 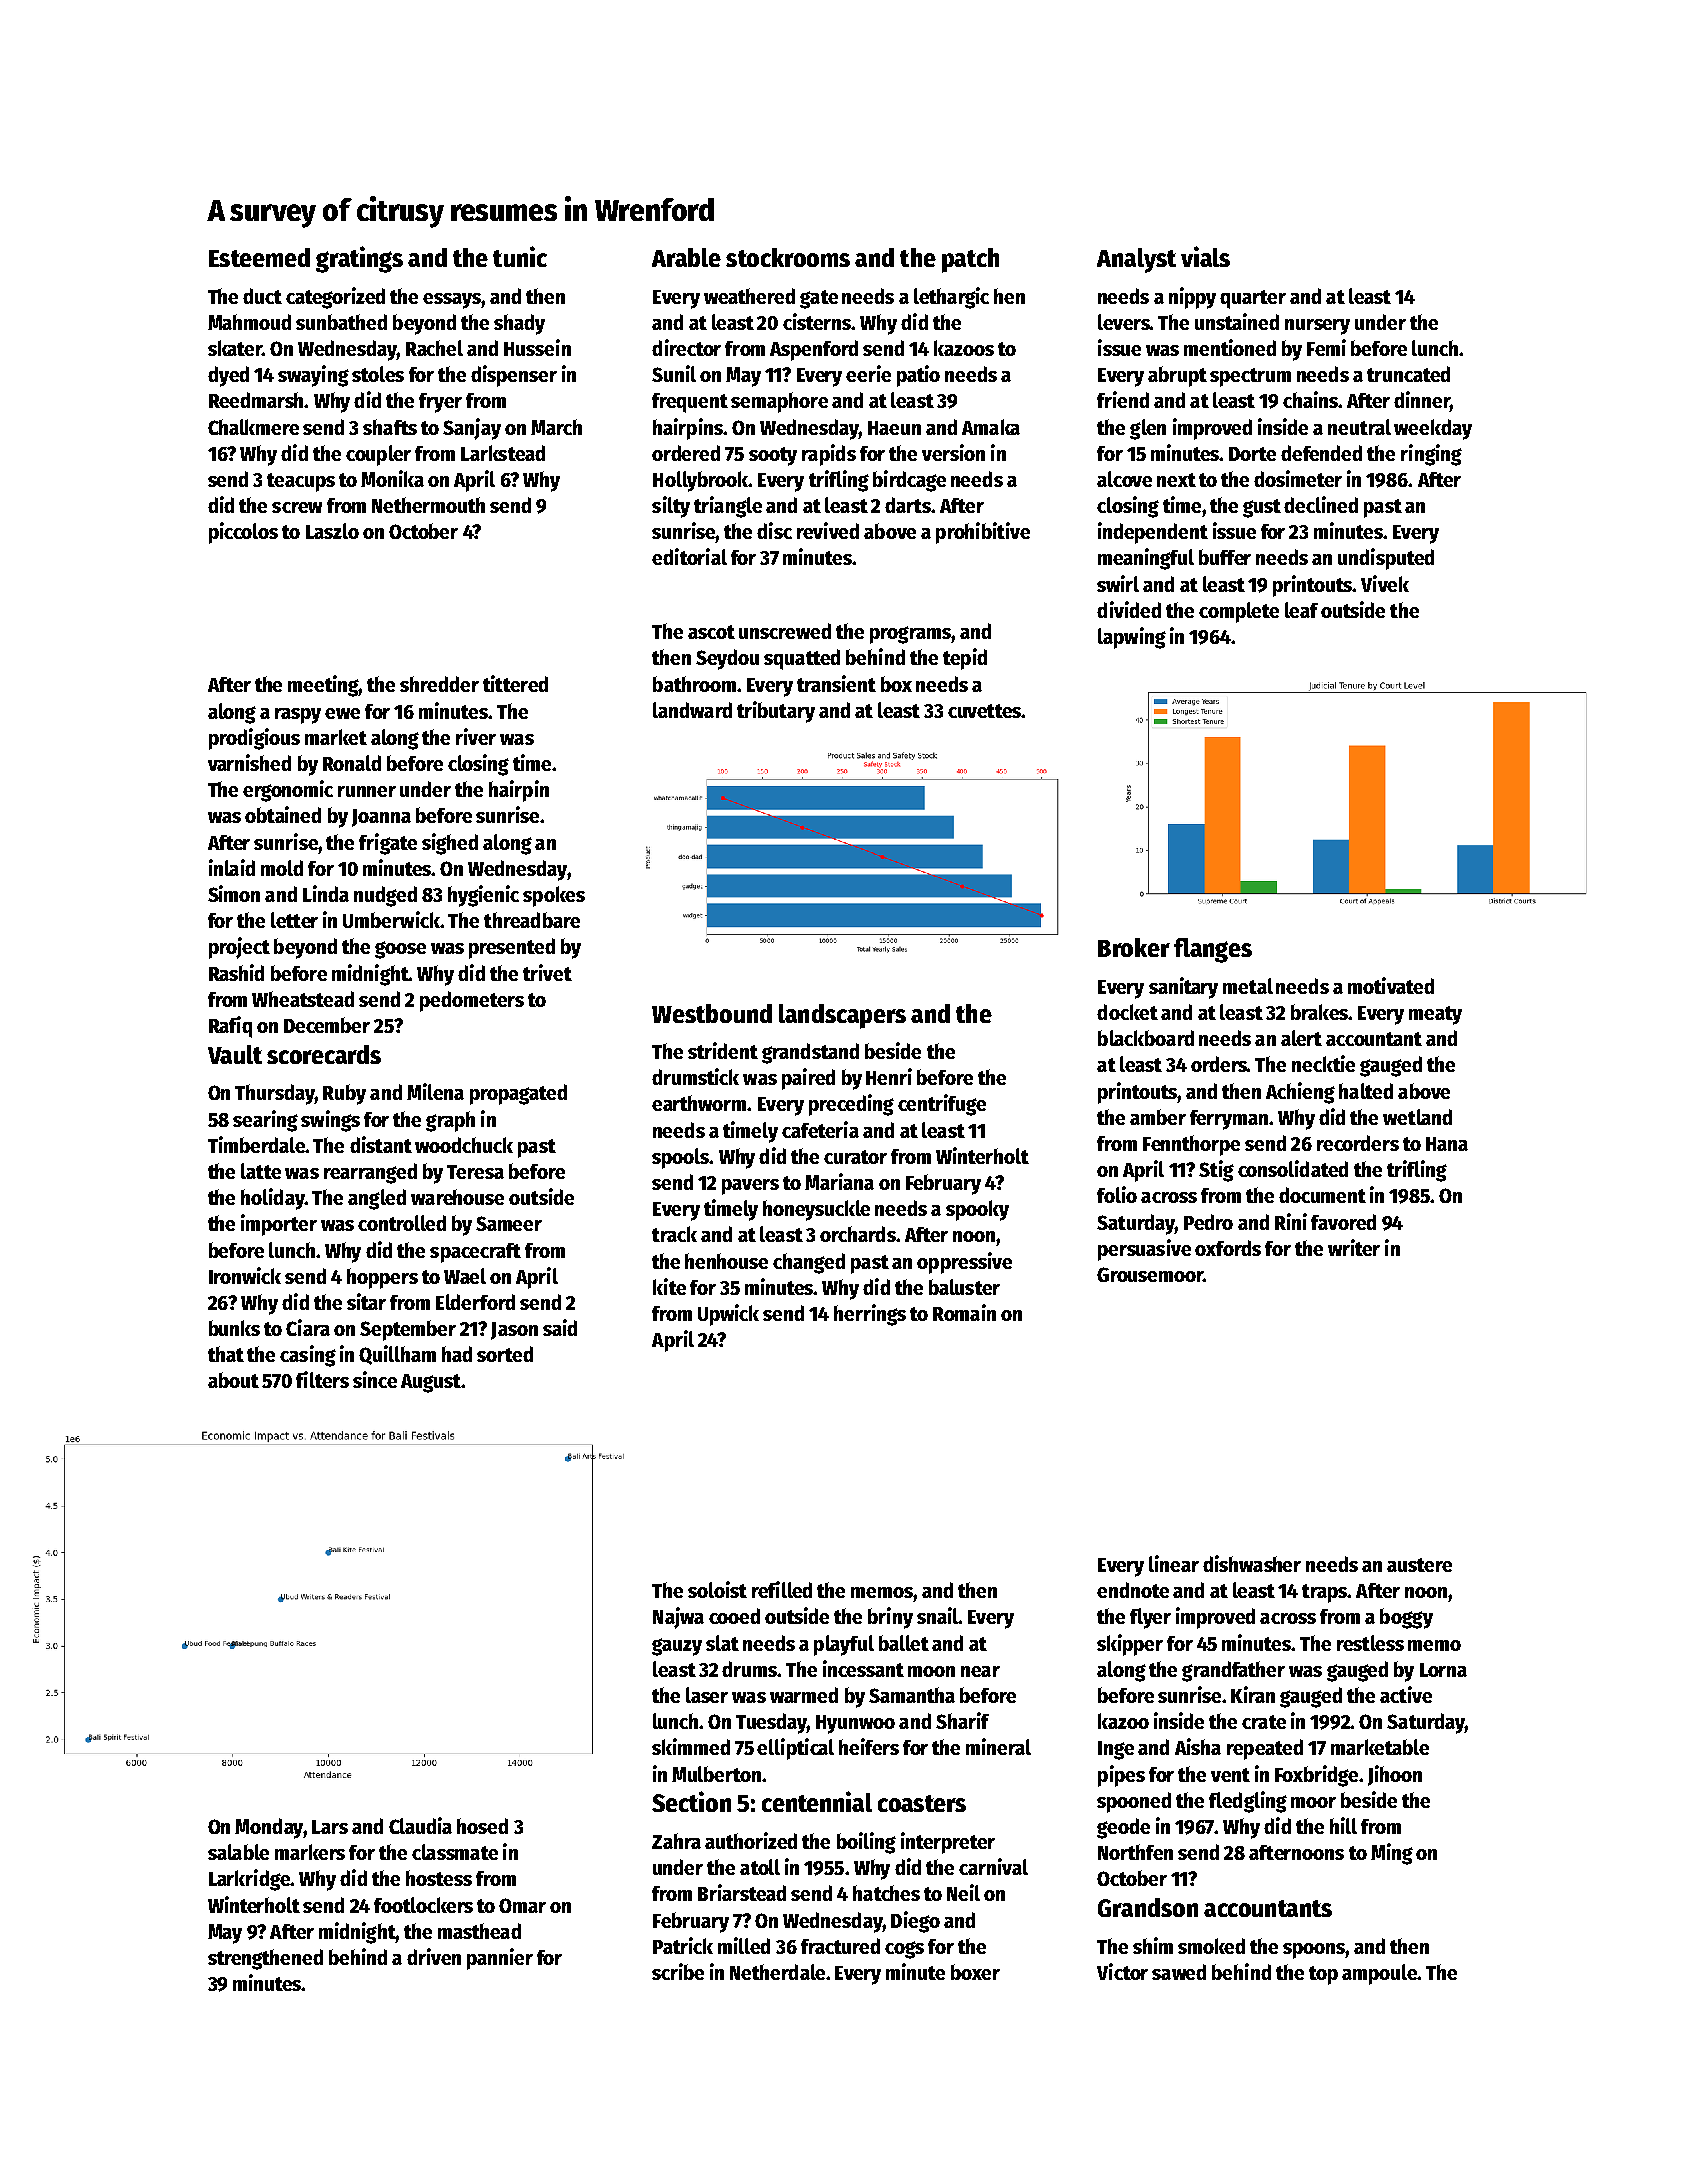 What do you see at coordinates (970, 260) in the image?
I see `patch` at bounding box center [970, 260].
